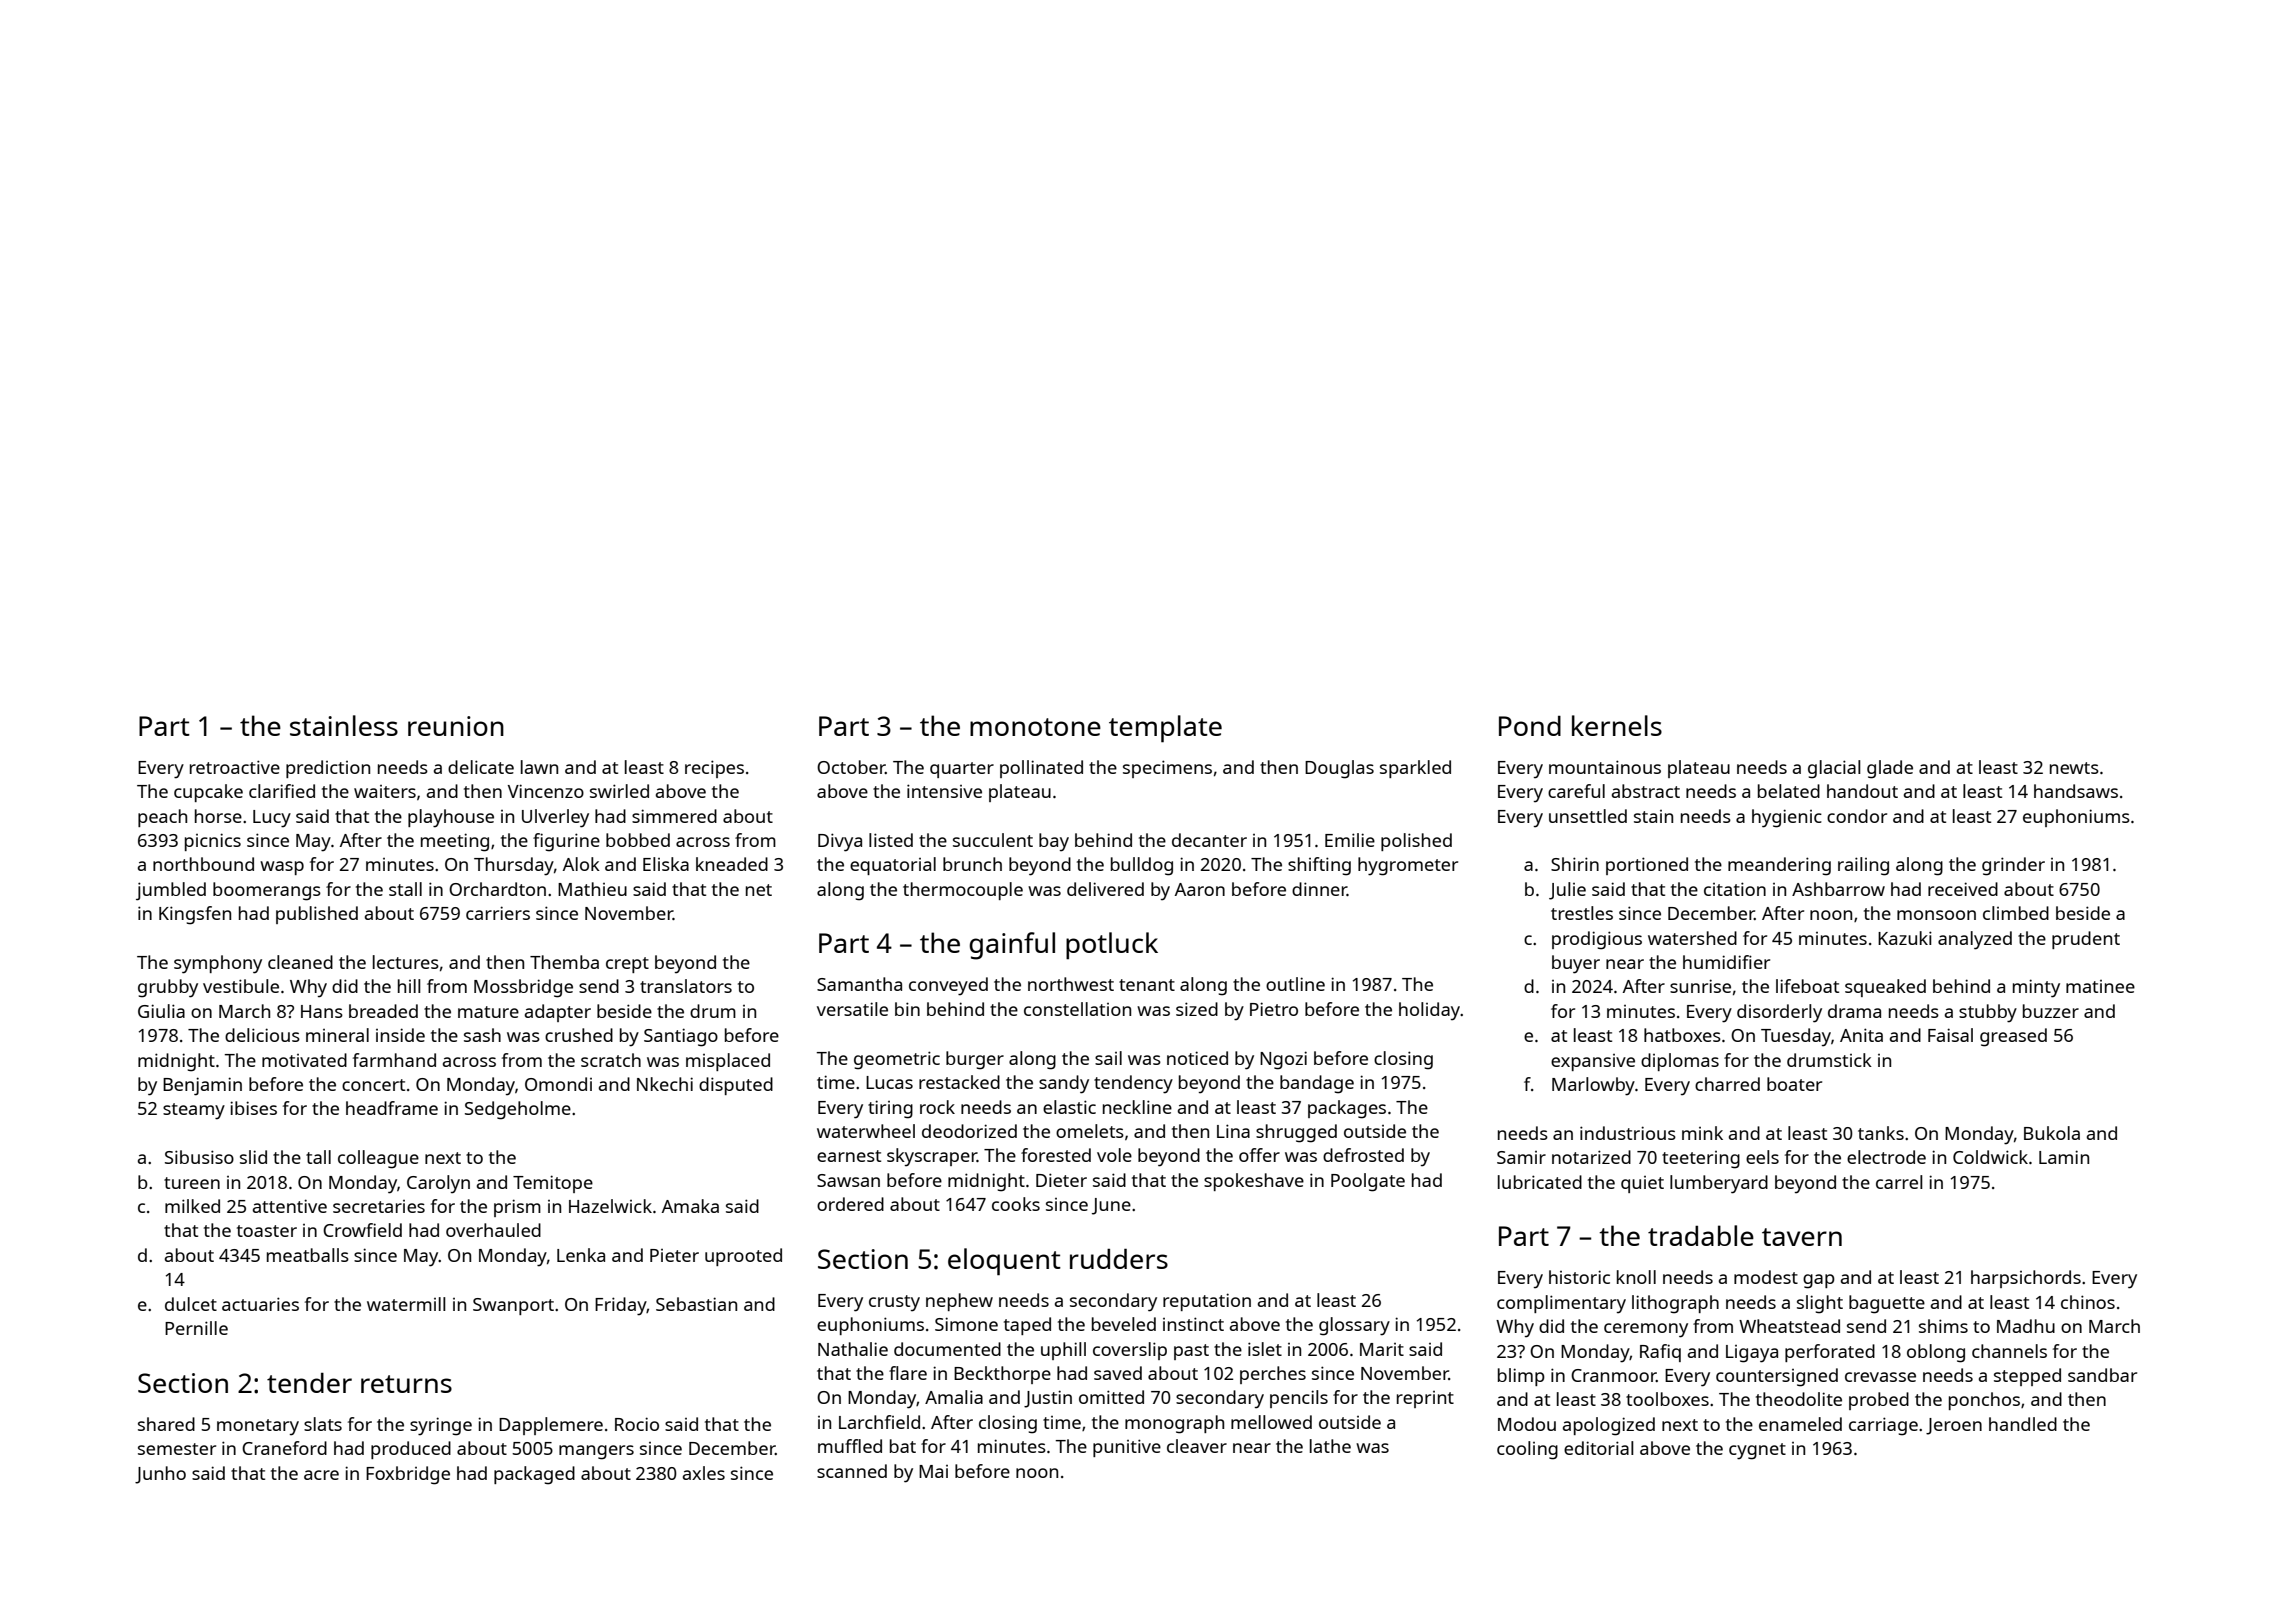 This page has height=1614, width=2282. Describe the element at coordinates (966, 1324) in the page. I see `Simone` at that location.
